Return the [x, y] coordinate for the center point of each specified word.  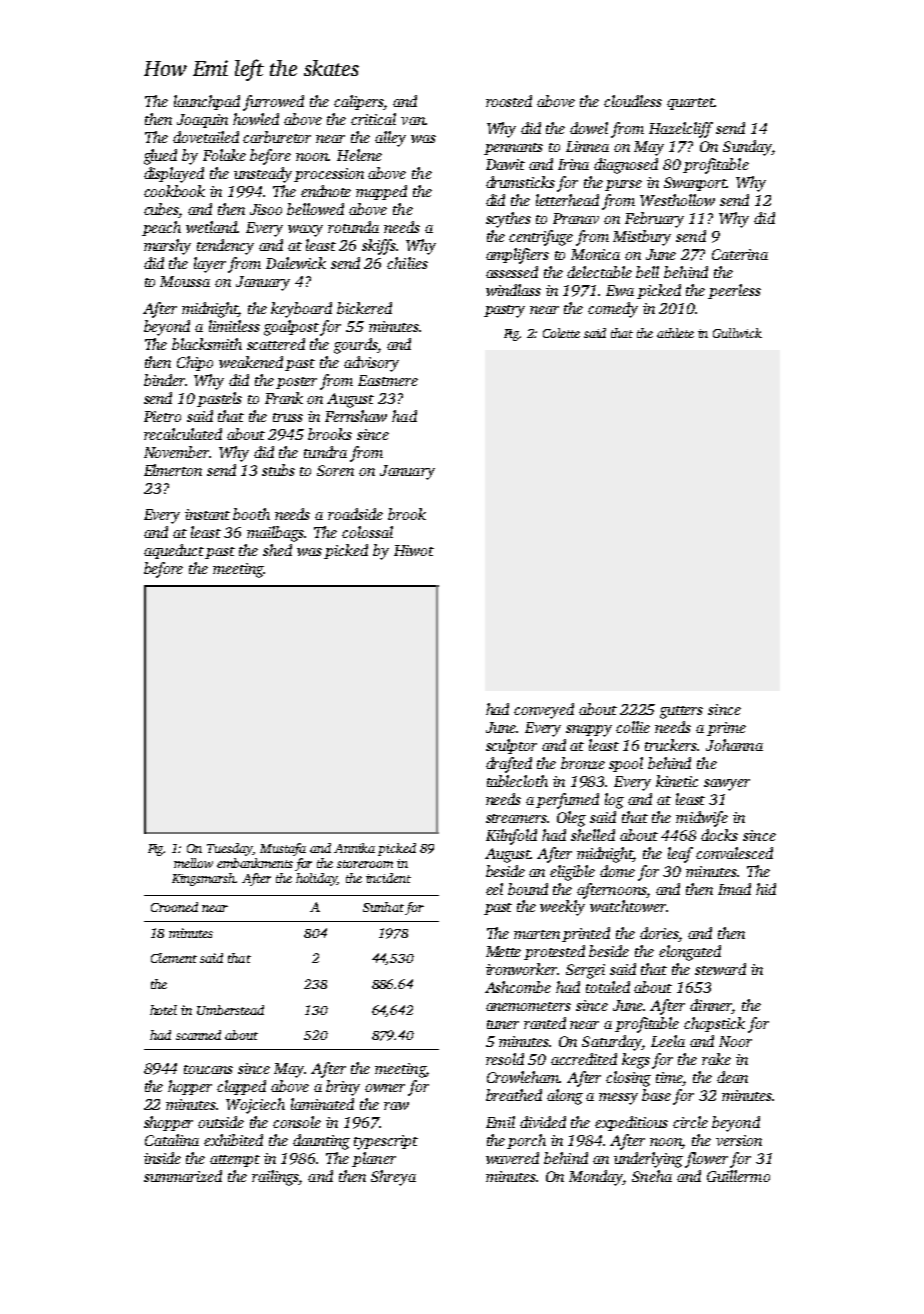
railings [275, 1178]
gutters [681, 712]
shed [277, 550]
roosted [509, 101]
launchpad [207, 102]
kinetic [677, 781]
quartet [691, 104]
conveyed [544, 711]
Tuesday [230, 849]
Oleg [571, 819]
